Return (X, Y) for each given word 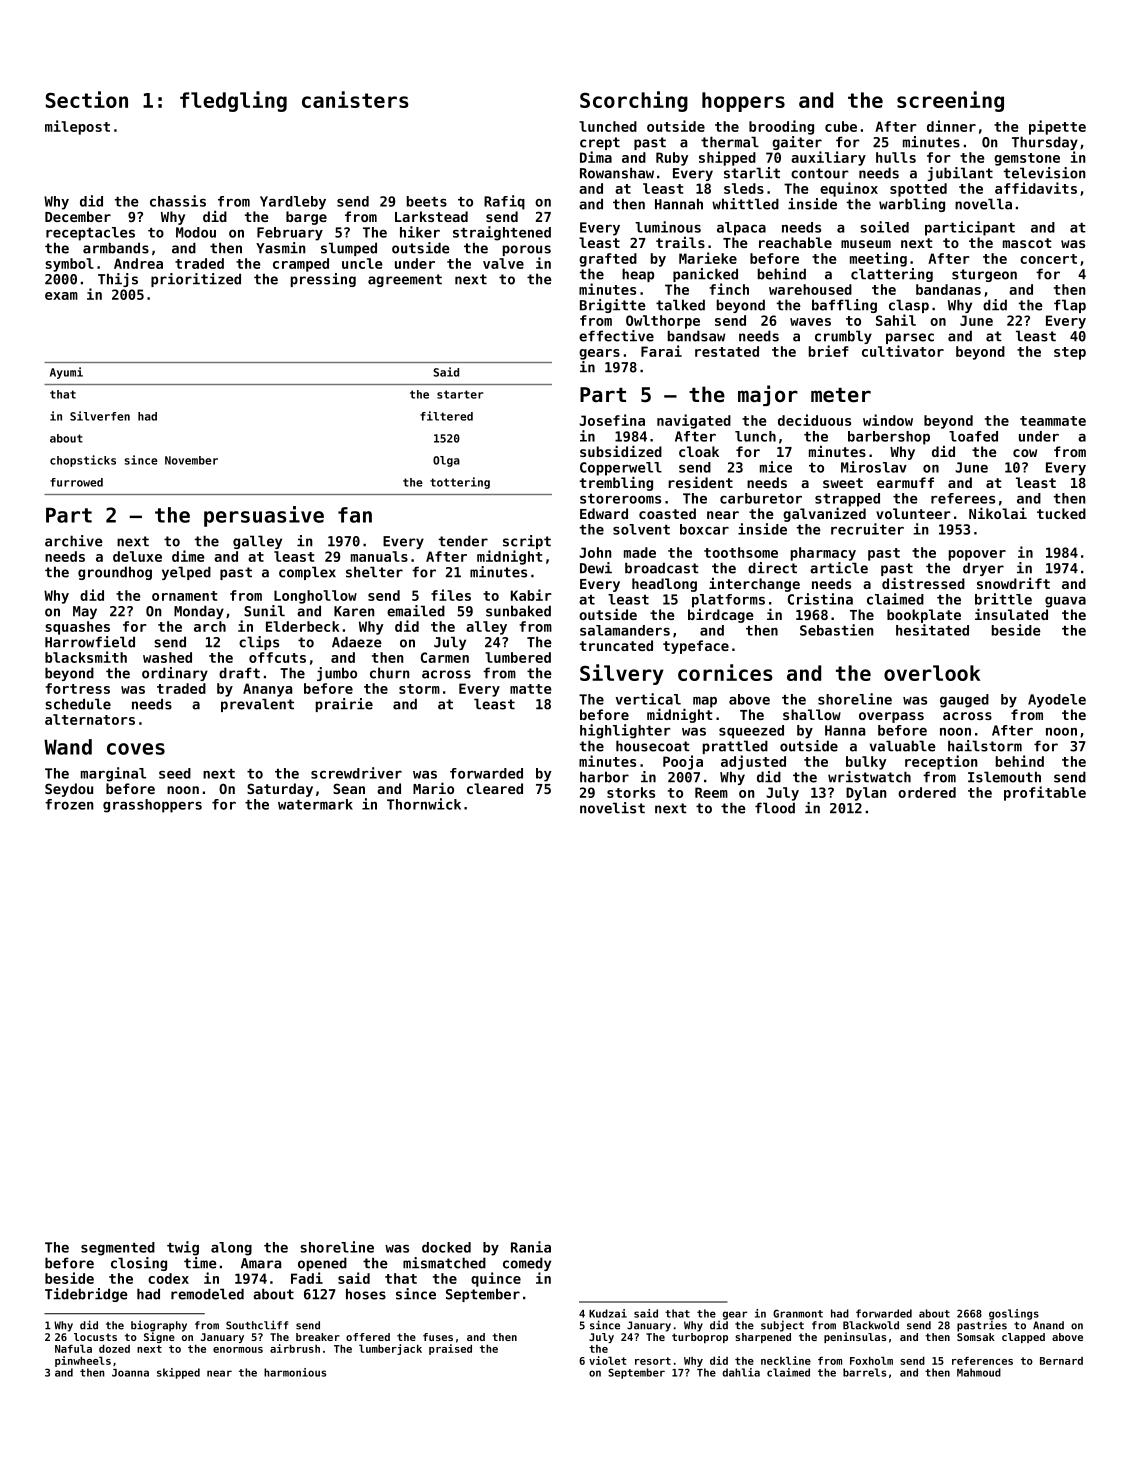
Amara (261, 1263)
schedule (78, 704)
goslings (1014, 1314)
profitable (1045, 793)
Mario (433, 788)
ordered (927, 792)
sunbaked (518, 611)
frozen (69, 804)
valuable (903, 746)
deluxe (137, 556)
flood (775, 808)
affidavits (1036, 188)
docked (446, 1247)
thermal (730, 142)
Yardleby (293, 203)
